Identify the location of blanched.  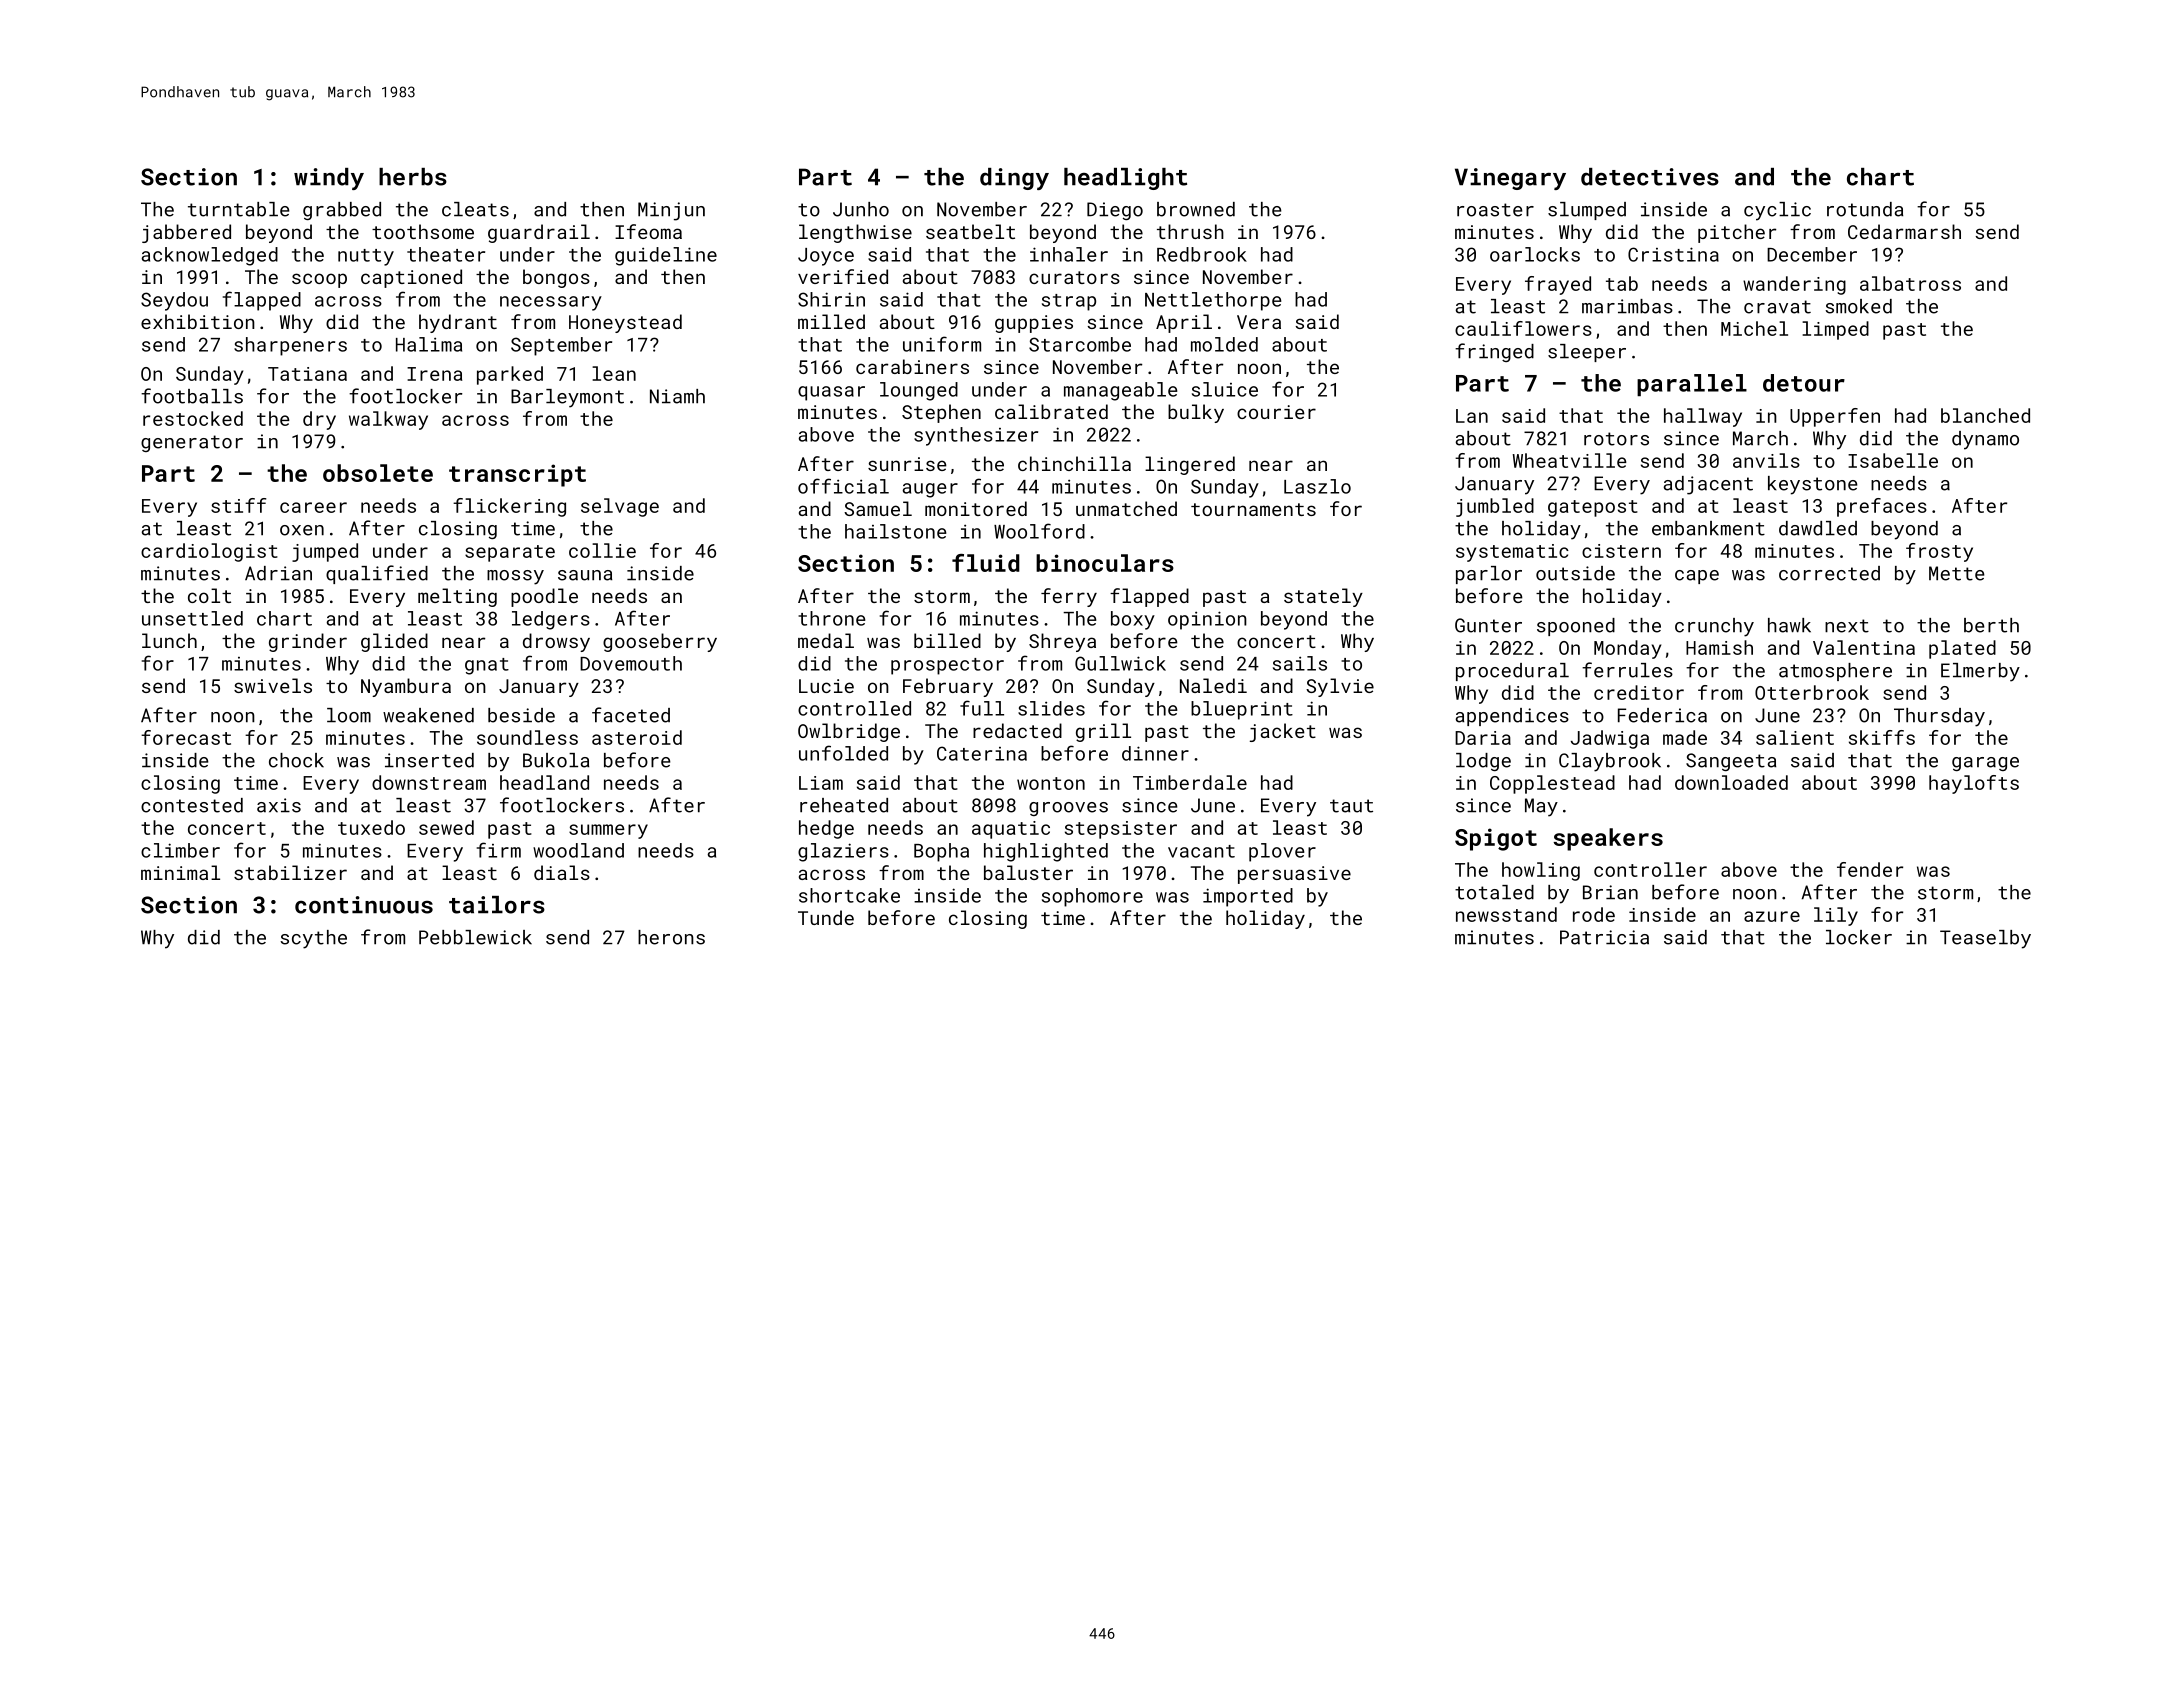
(1985, 415).
